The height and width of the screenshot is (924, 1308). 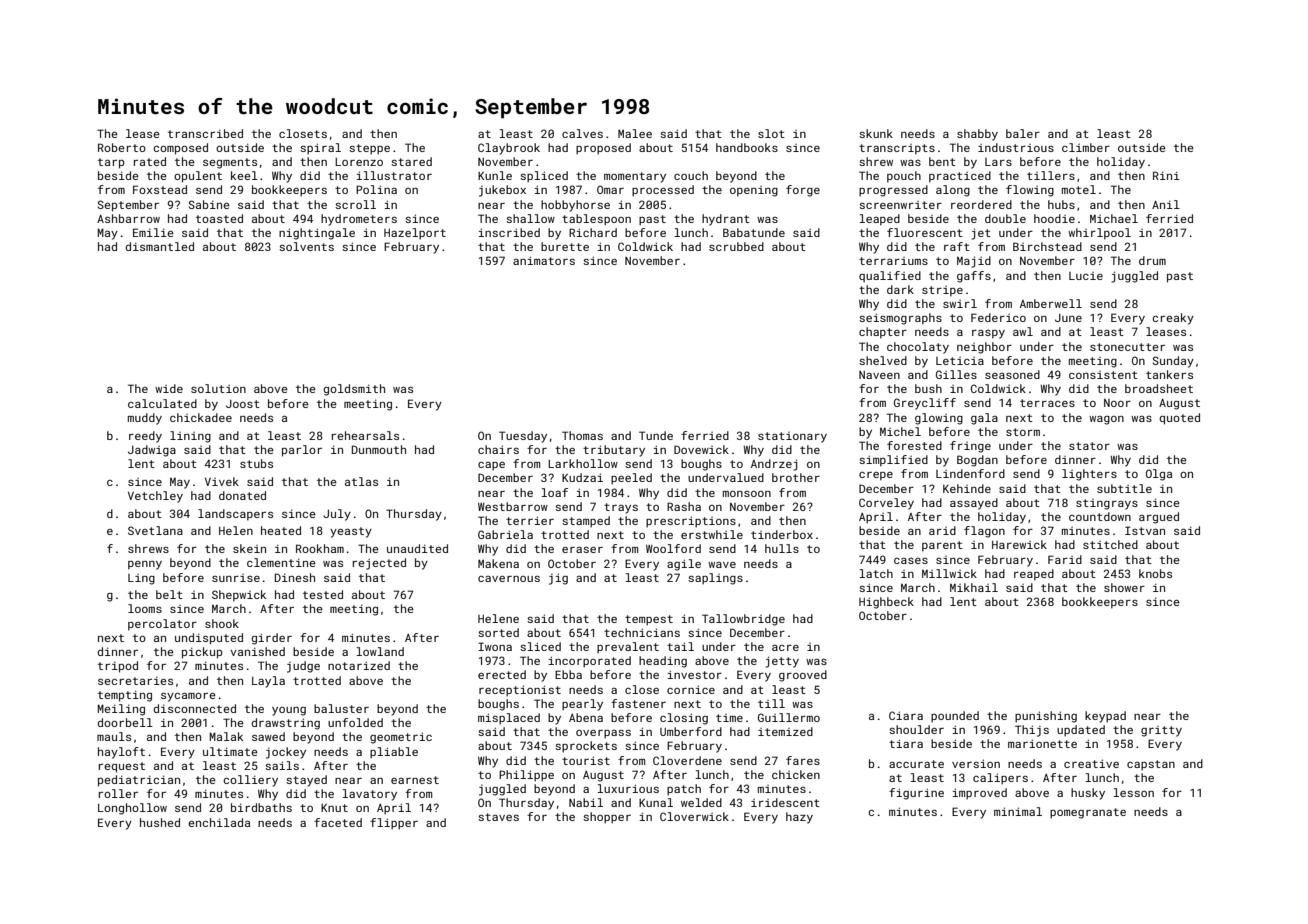 What do you see at coordinates (118, 667) in the screenshot?
I see `tripod` at bounding box center [118, 667].
